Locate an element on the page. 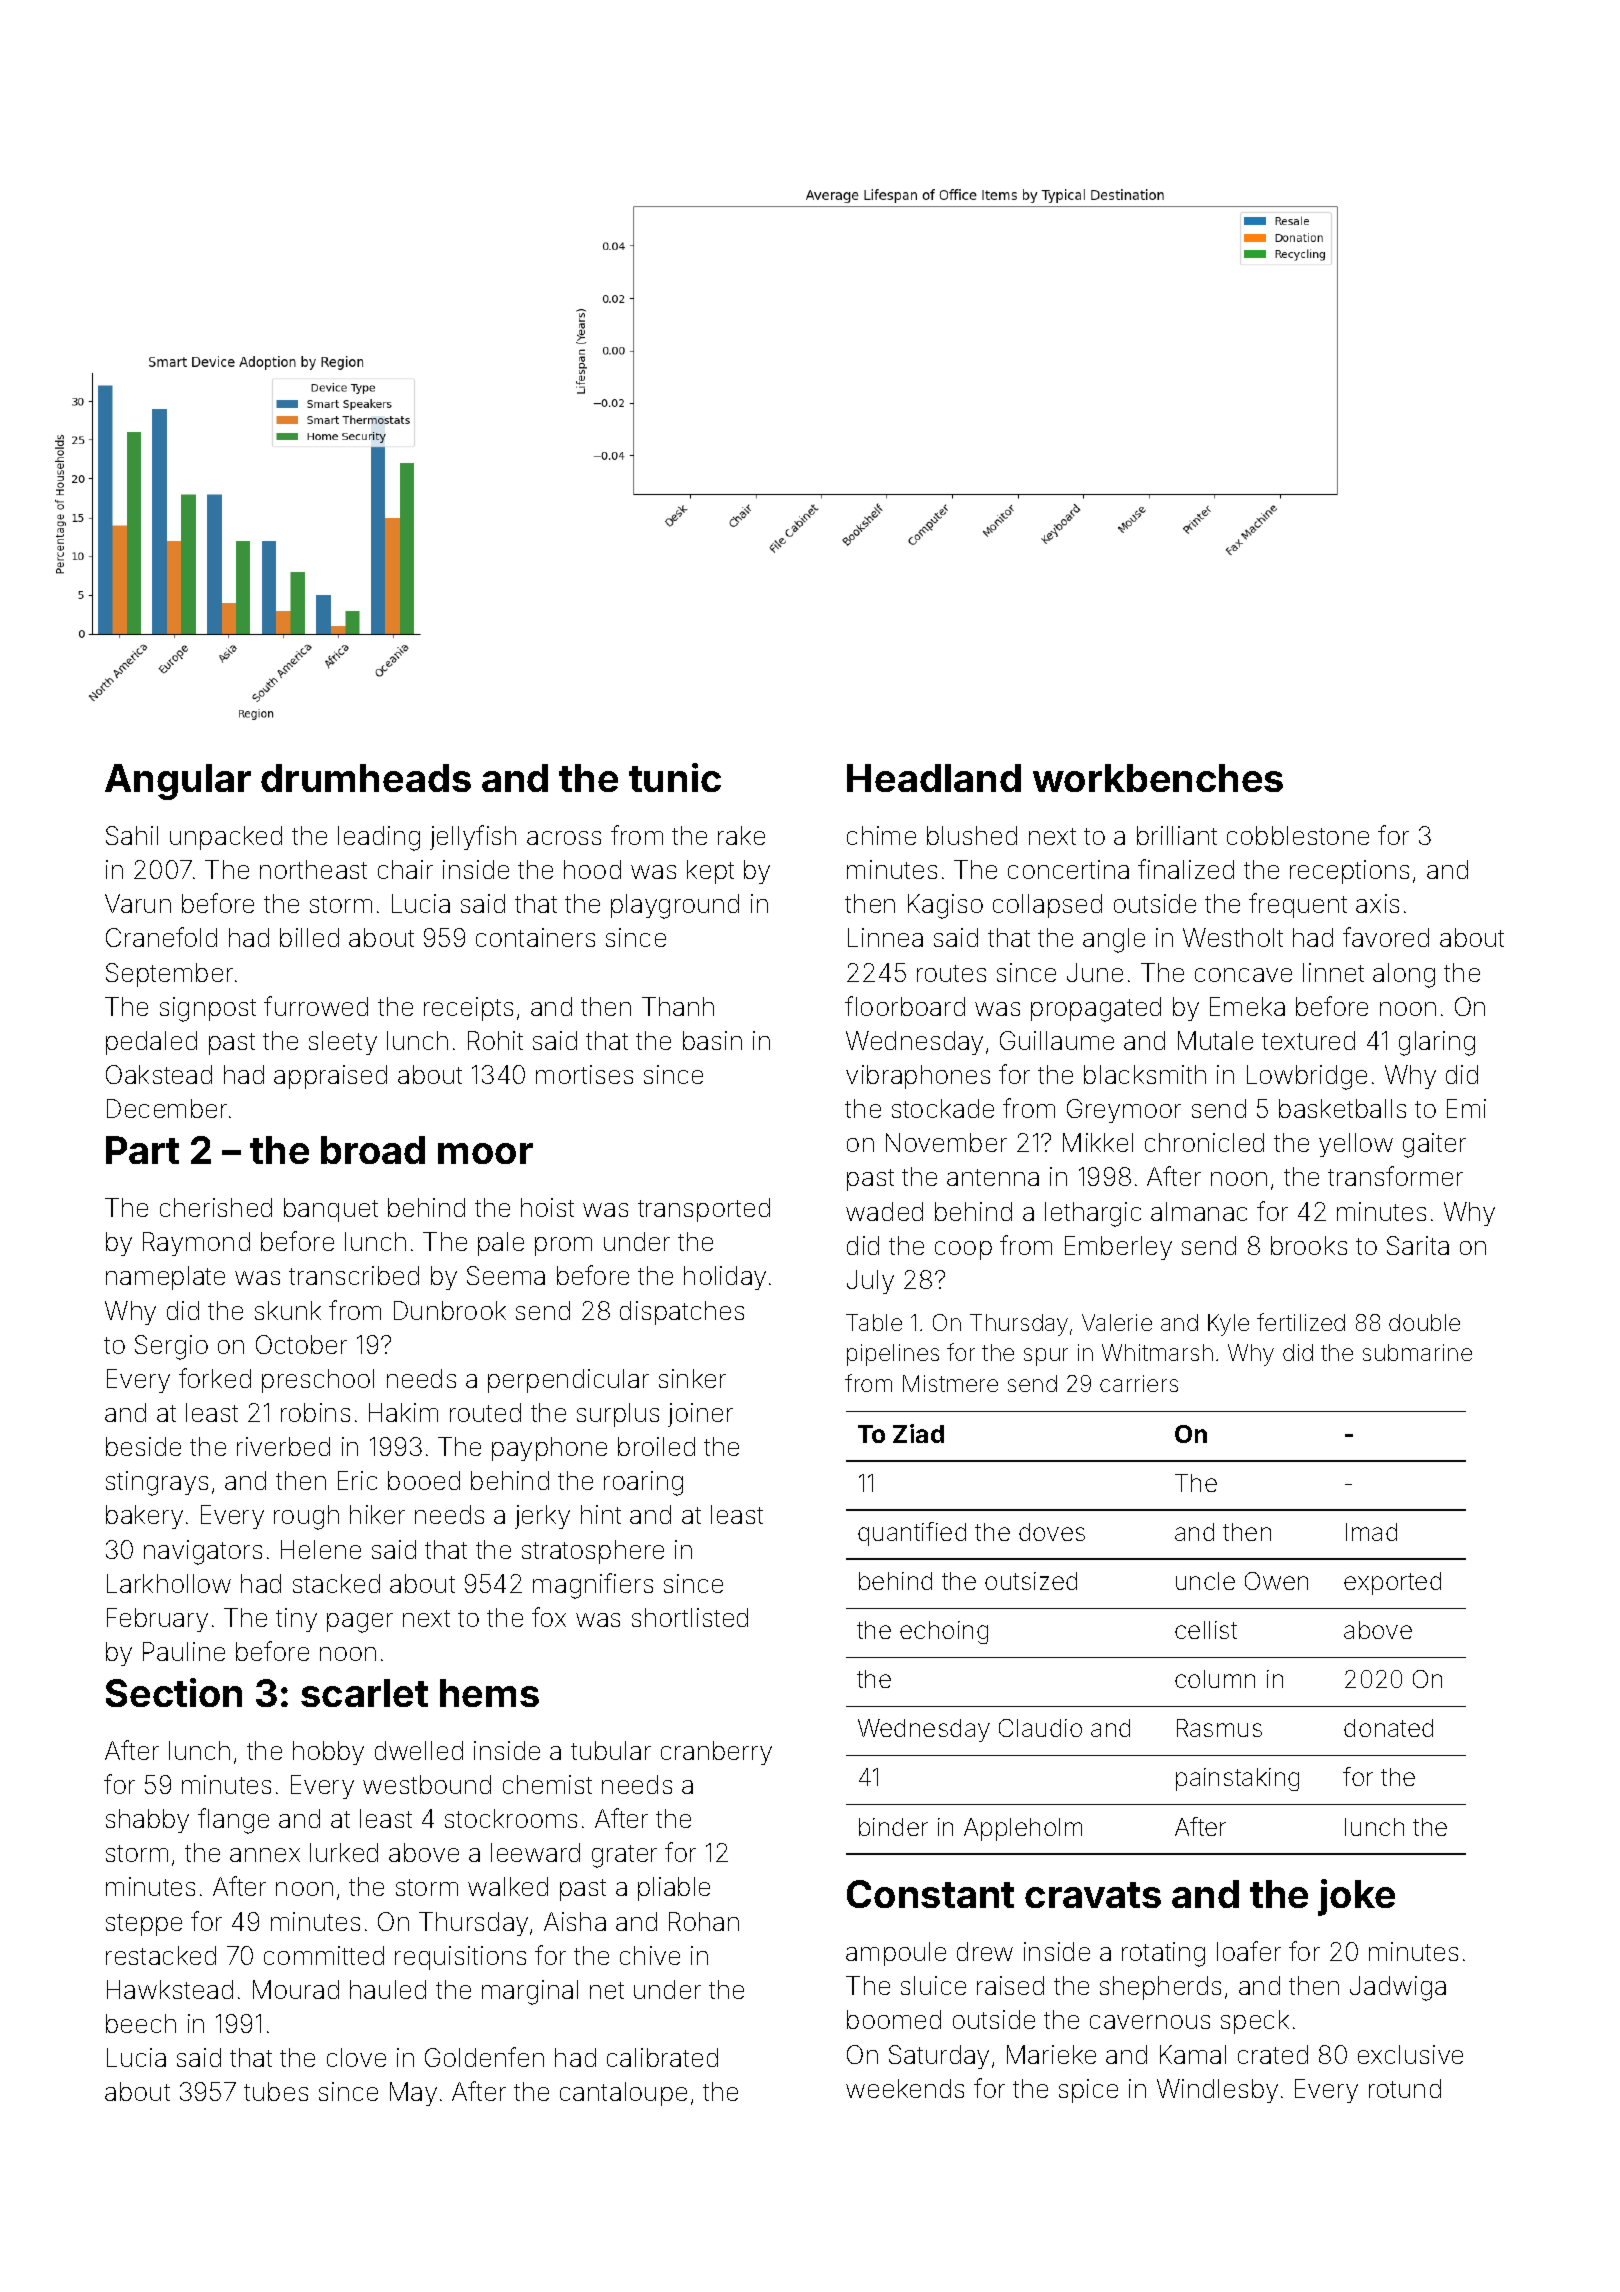 This image has width=1620, height=2292. tunic is located at coordinates (675, 777).
